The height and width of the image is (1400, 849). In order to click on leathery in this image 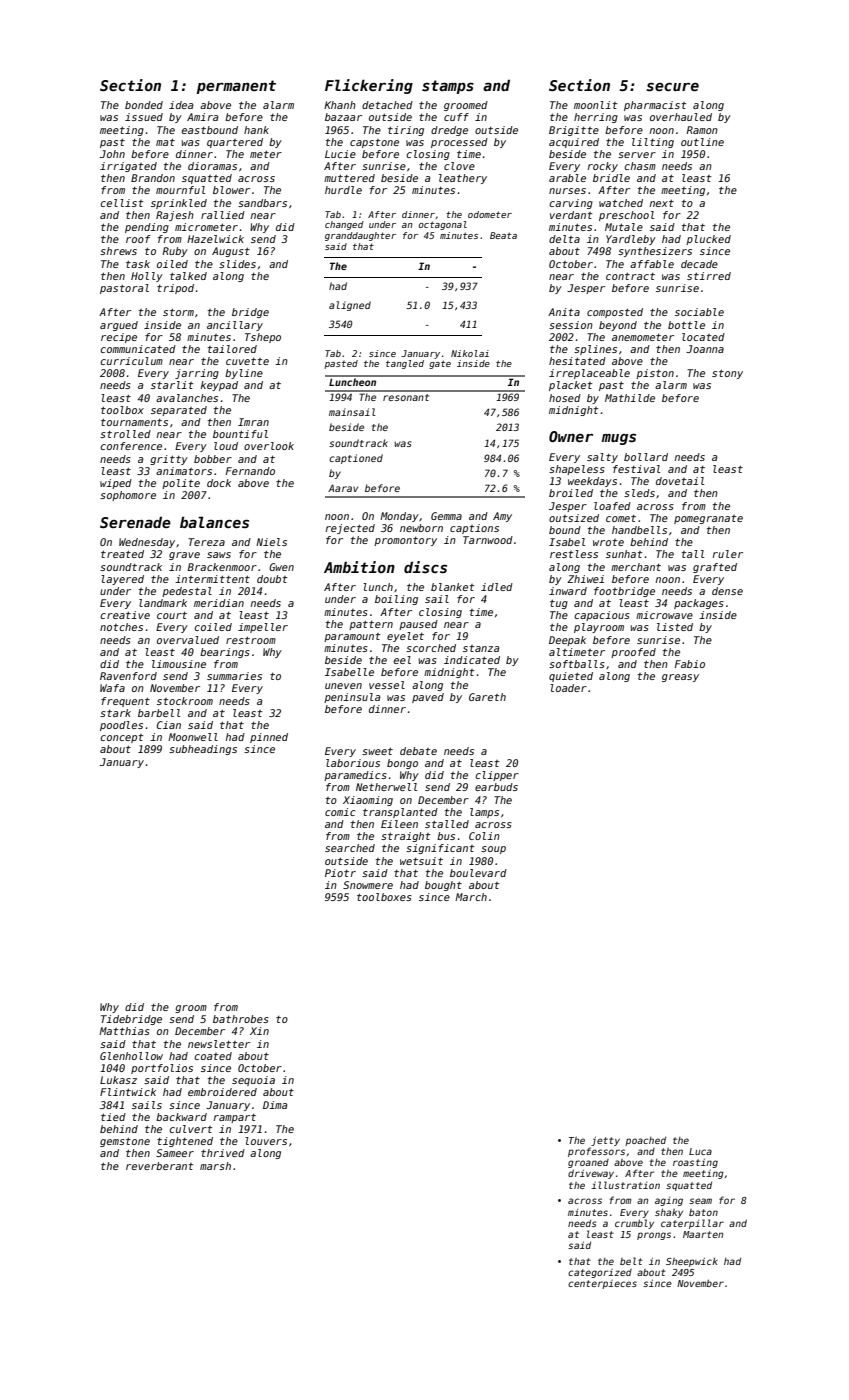, I will do `click(463, 179)`.
